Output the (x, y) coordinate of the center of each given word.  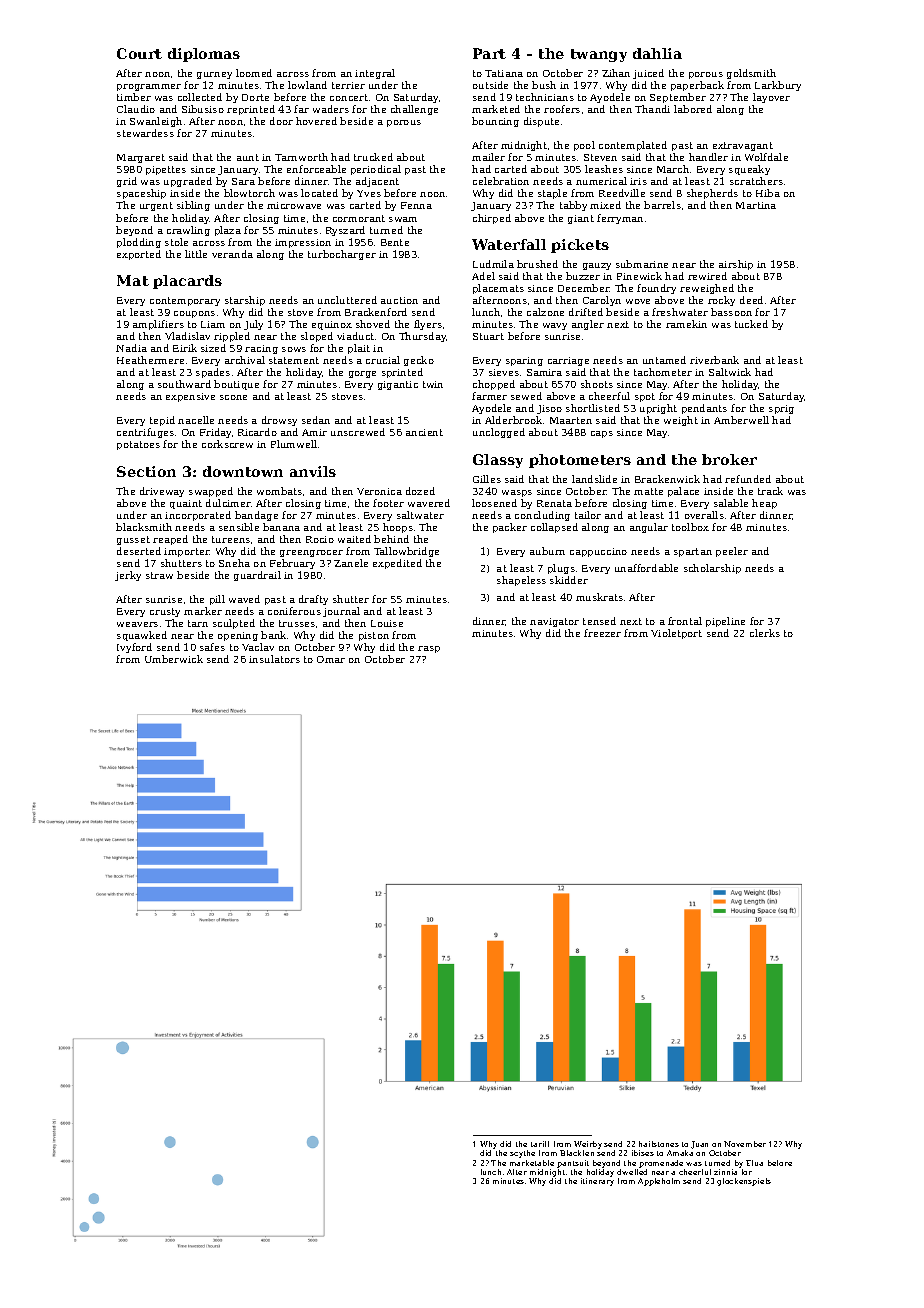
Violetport (676, 634)
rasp (429, 649)
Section (146, 471)
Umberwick (174, 659)
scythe (522, 1154)
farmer (489, 396)
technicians (545, 97)
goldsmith (751, 74)
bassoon (731, 312)
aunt (248, 157)
